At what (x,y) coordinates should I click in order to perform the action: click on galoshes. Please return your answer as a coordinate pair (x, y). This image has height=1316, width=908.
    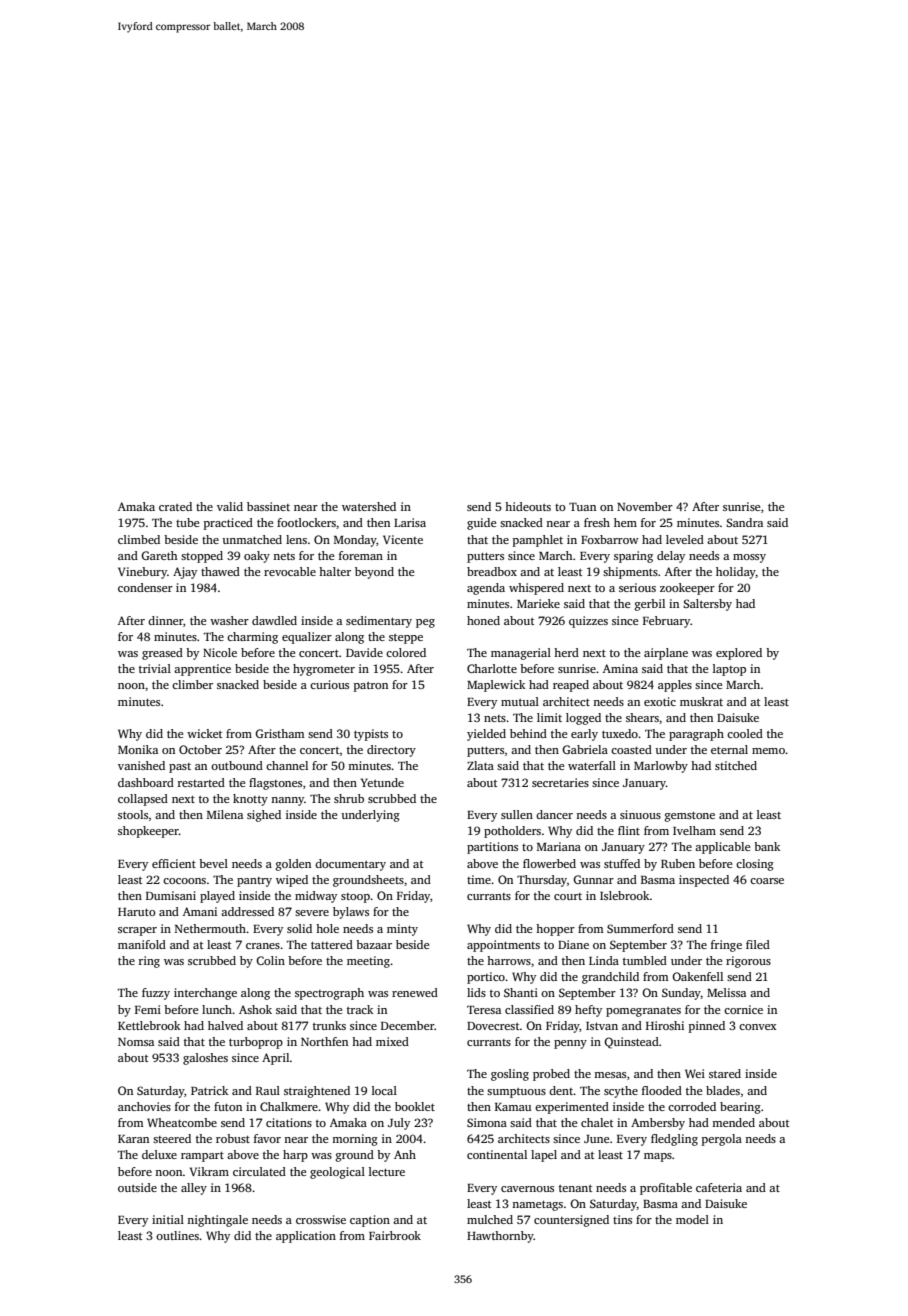
    Looking at the image, I should click on (205, 1059).
